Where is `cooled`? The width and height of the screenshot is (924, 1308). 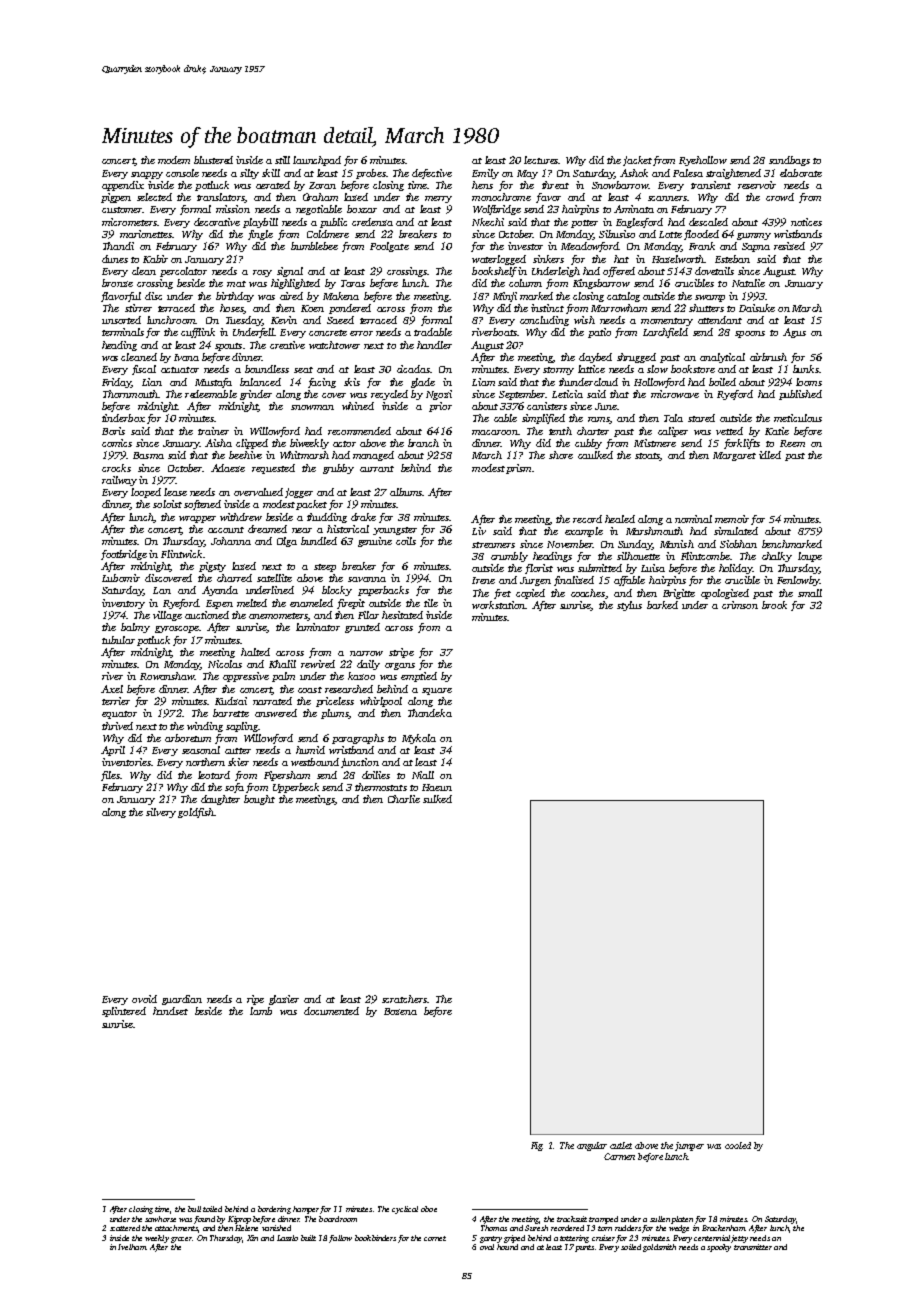 cooled is located at coordinates (738, 1145).
